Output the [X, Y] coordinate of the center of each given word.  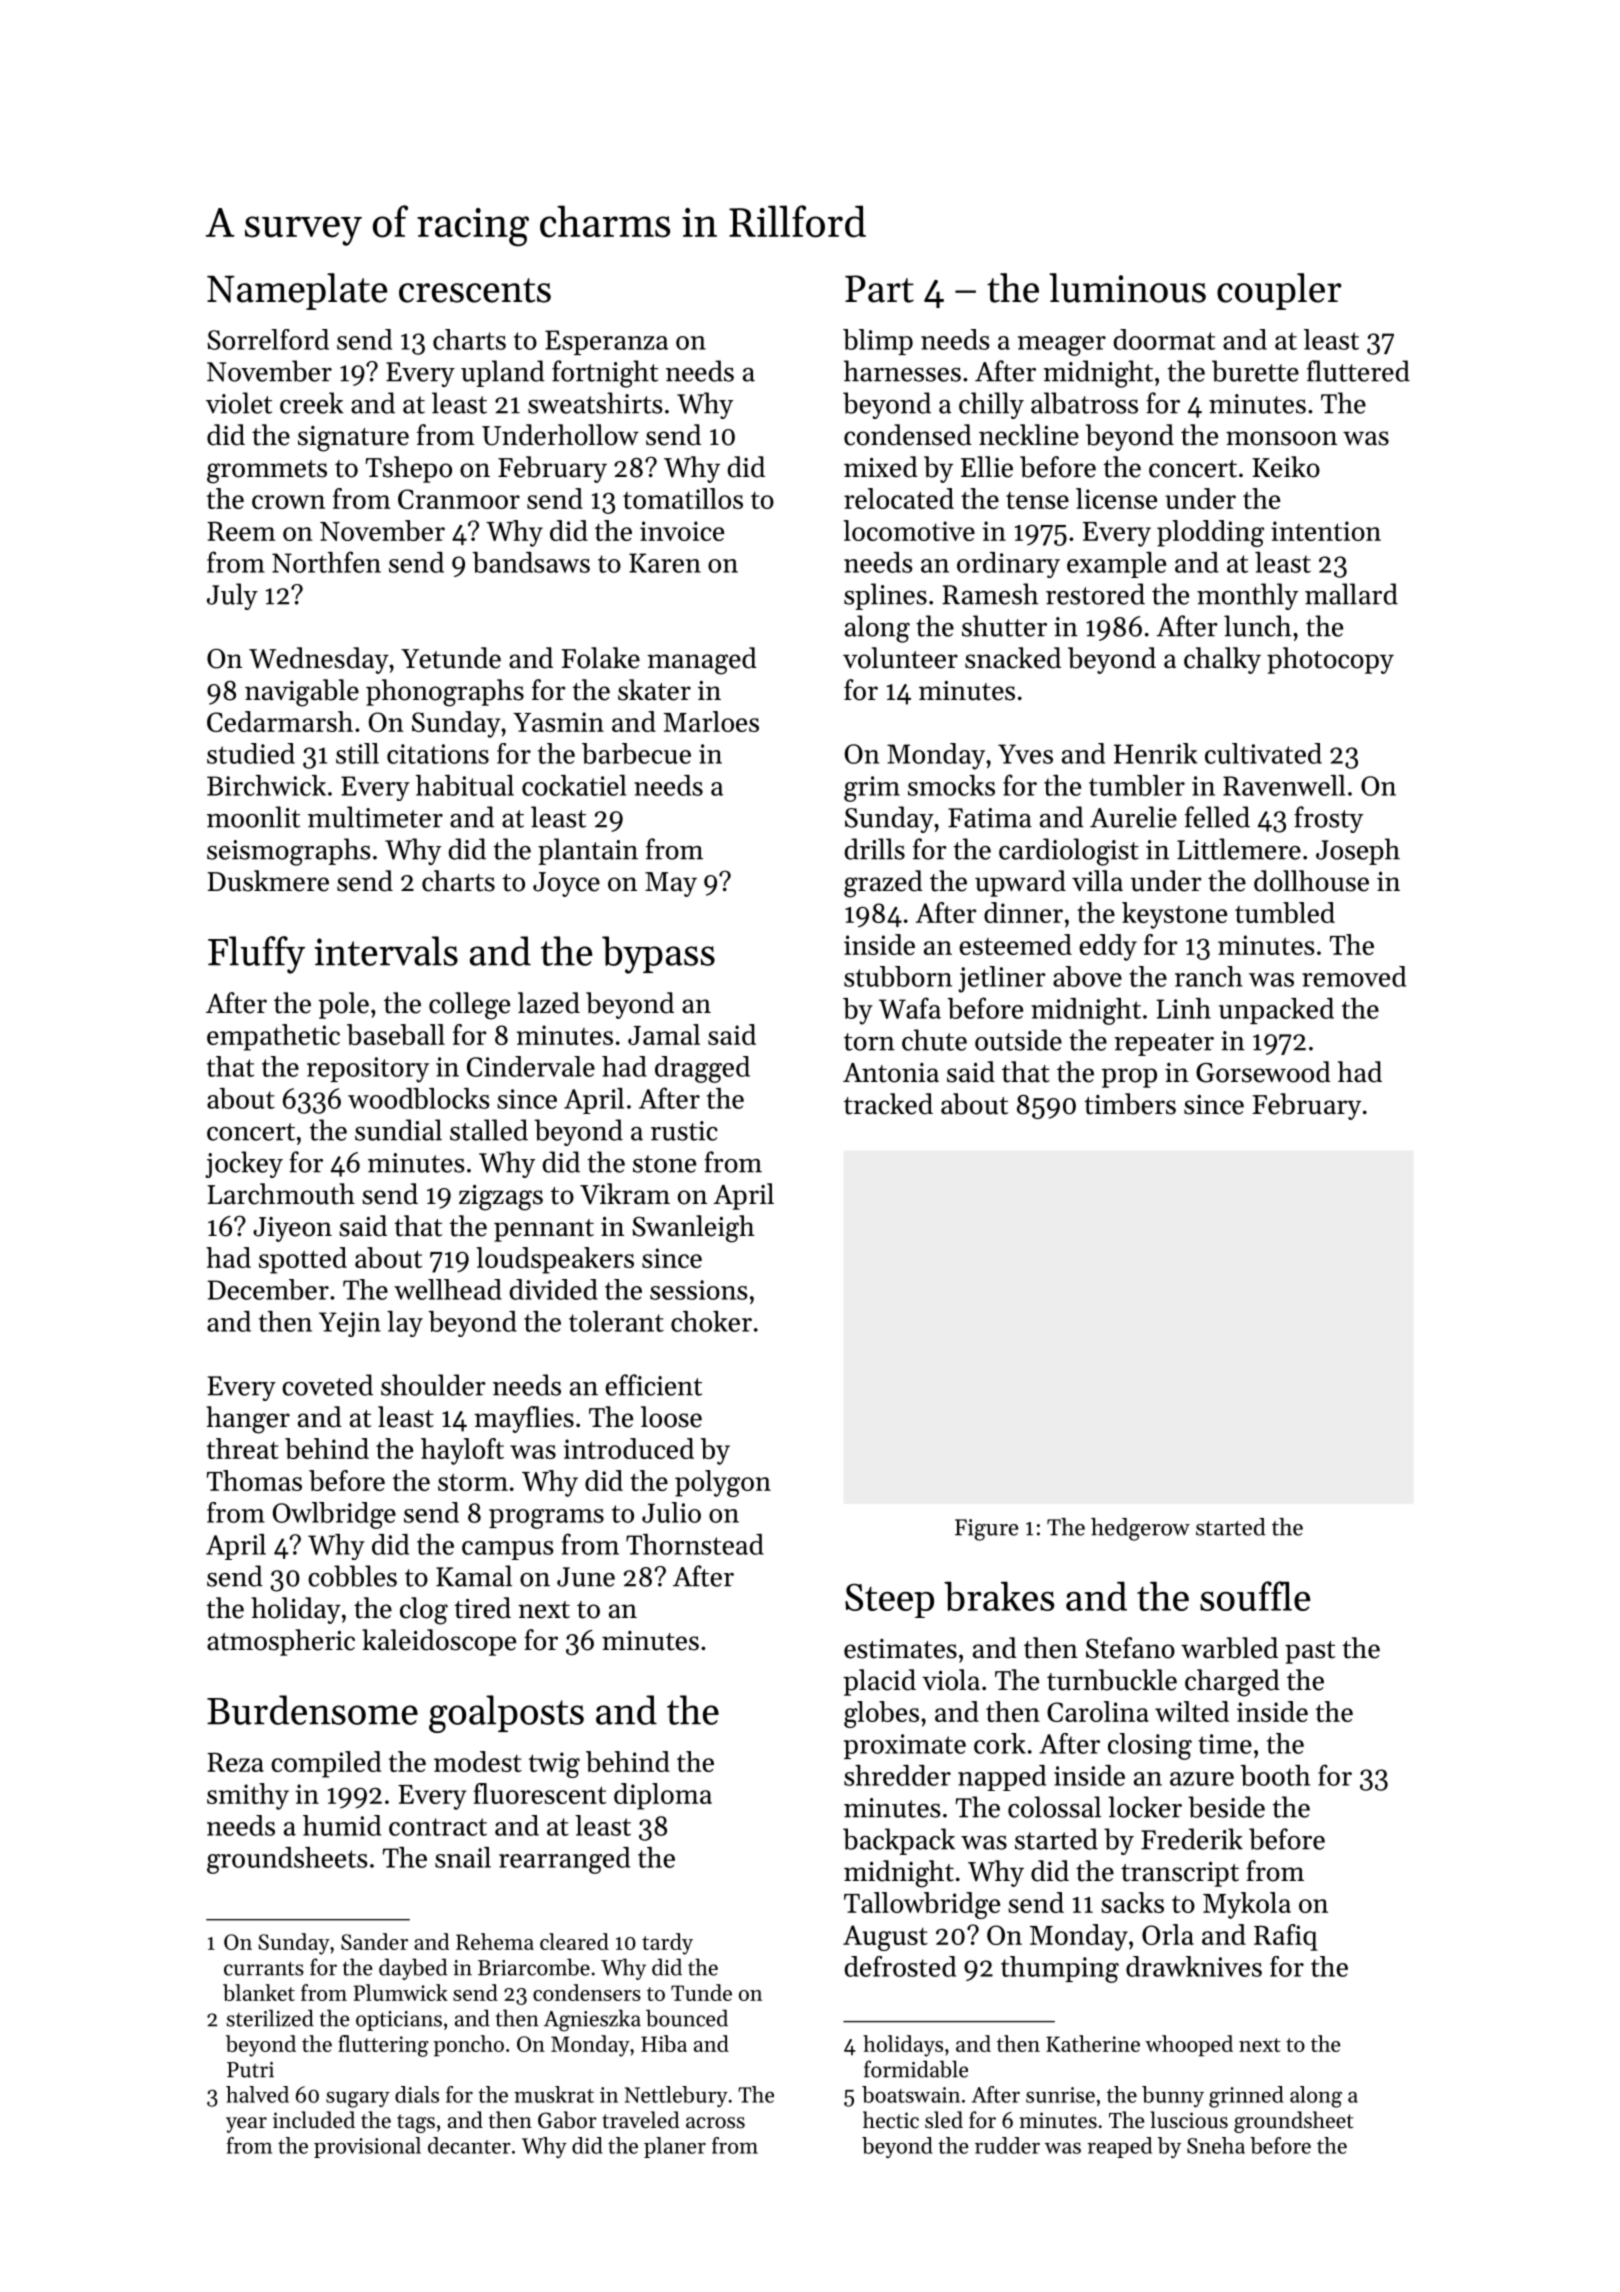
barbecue [636, 753]
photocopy [1330, 660]
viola [951, 1680]
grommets [267, 472]
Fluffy [256, 955]
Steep [889, 1600]
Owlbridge [334, 1515]
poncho [469, 2046]
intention [1326, 531]
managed [702, 661]
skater [654, 690]
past [1310, 1652]
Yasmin [558, 722]
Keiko [1286, 467]
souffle [1255, 1596]
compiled [326, 1764]
